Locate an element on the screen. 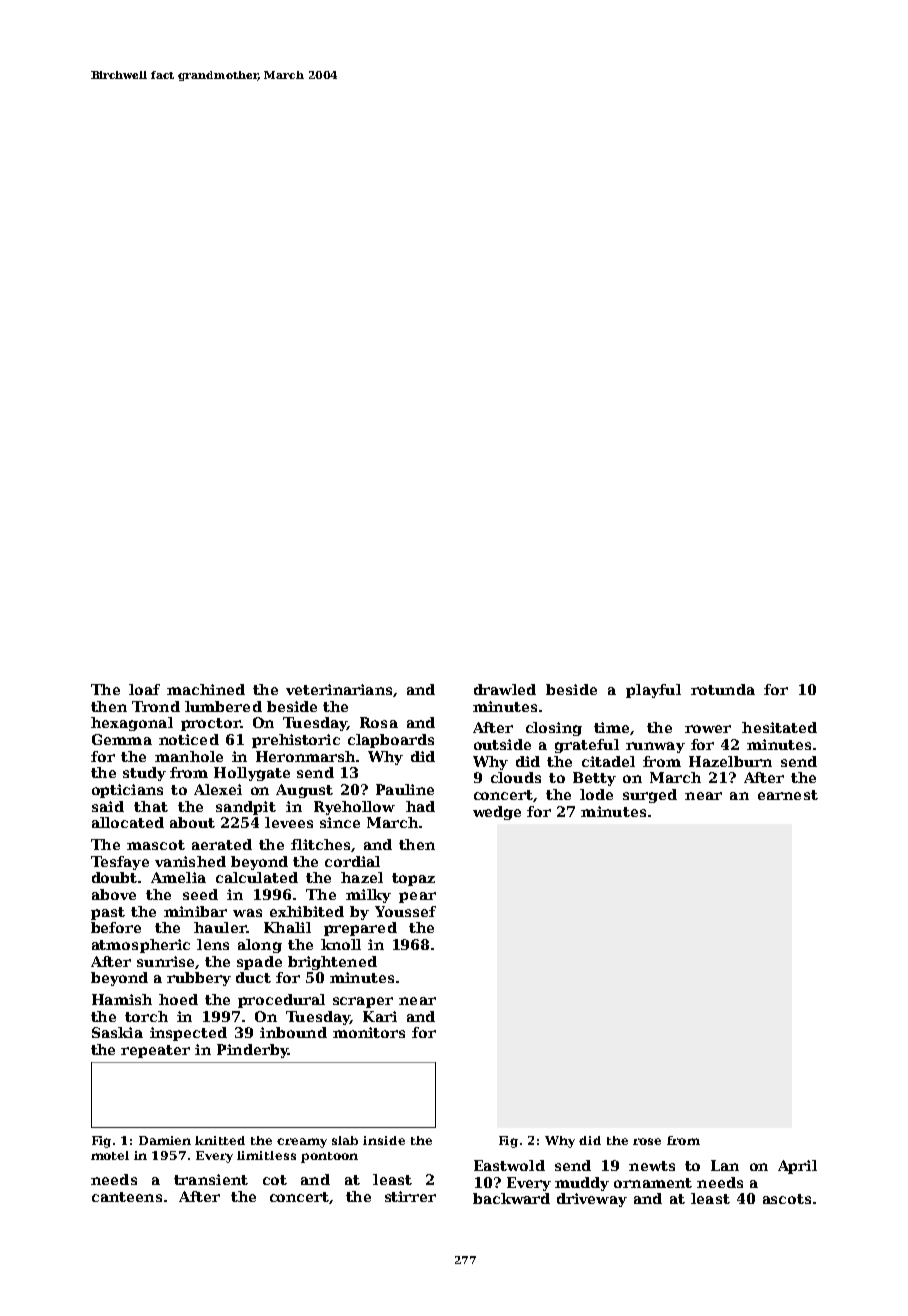  monitors is located at coordinates (369, 1032).
